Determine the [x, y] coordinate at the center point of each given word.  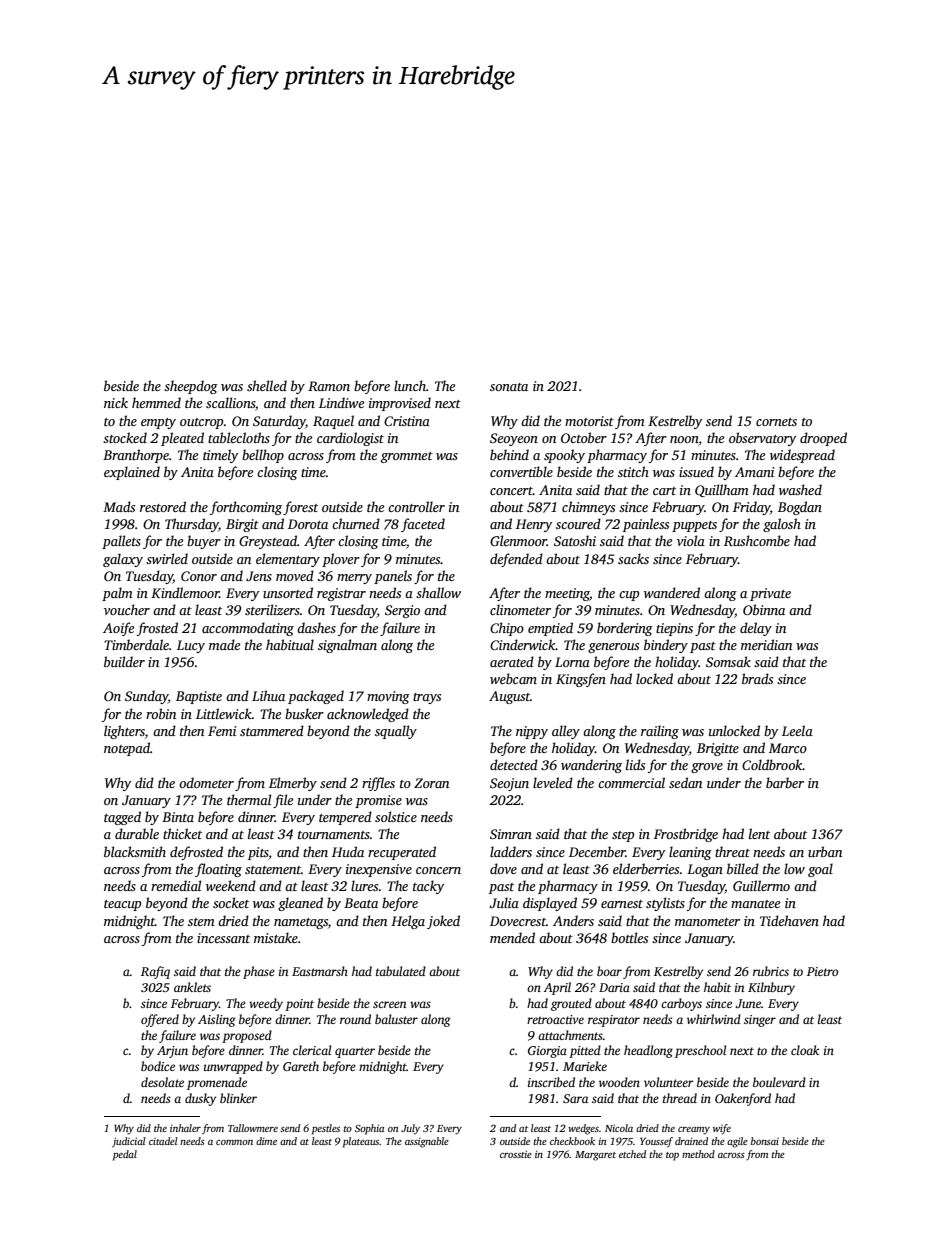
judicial [129, 1142]
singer [760, 1021]
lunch [410, 385]
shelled [267, 385]
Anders [573, 920]
